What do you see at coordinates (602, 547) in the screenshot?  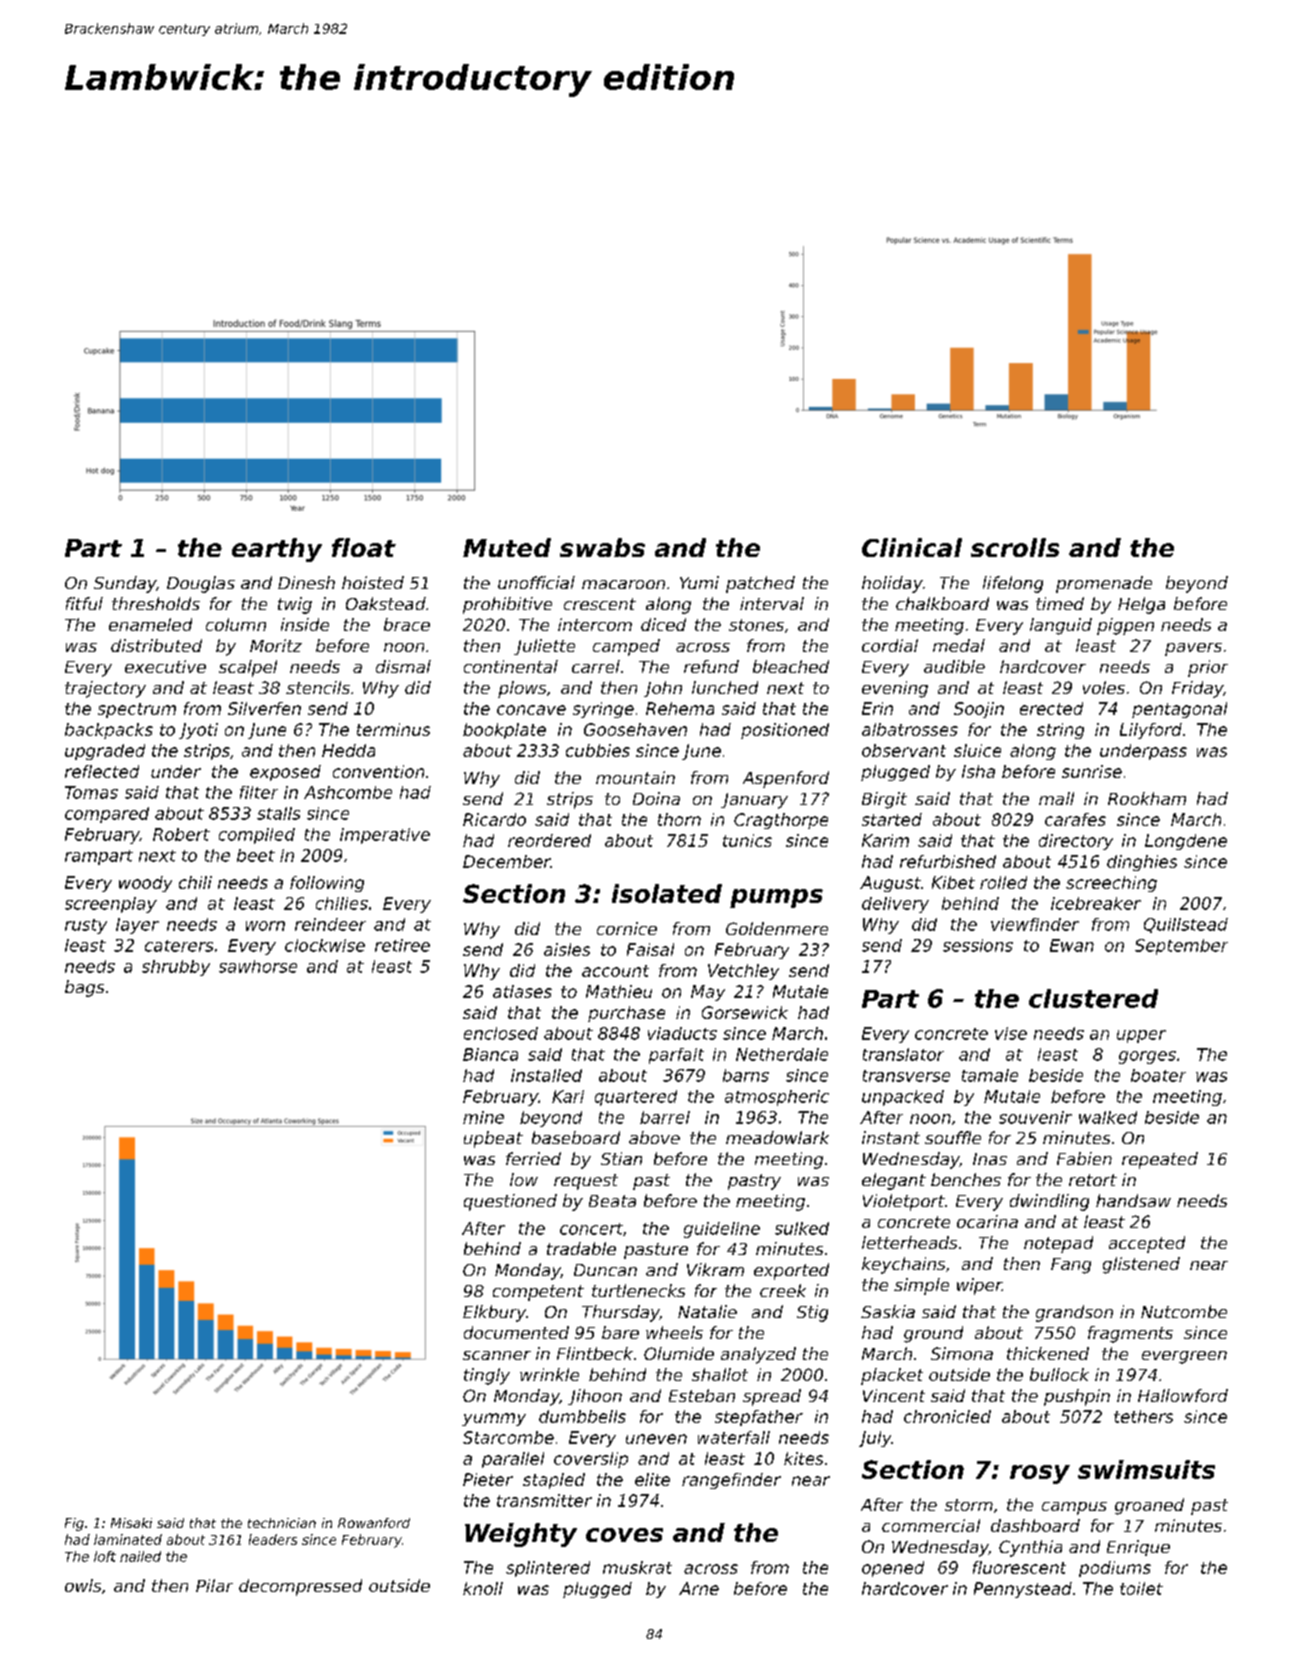 I see `swabs` at bounding box center [602, 547].
